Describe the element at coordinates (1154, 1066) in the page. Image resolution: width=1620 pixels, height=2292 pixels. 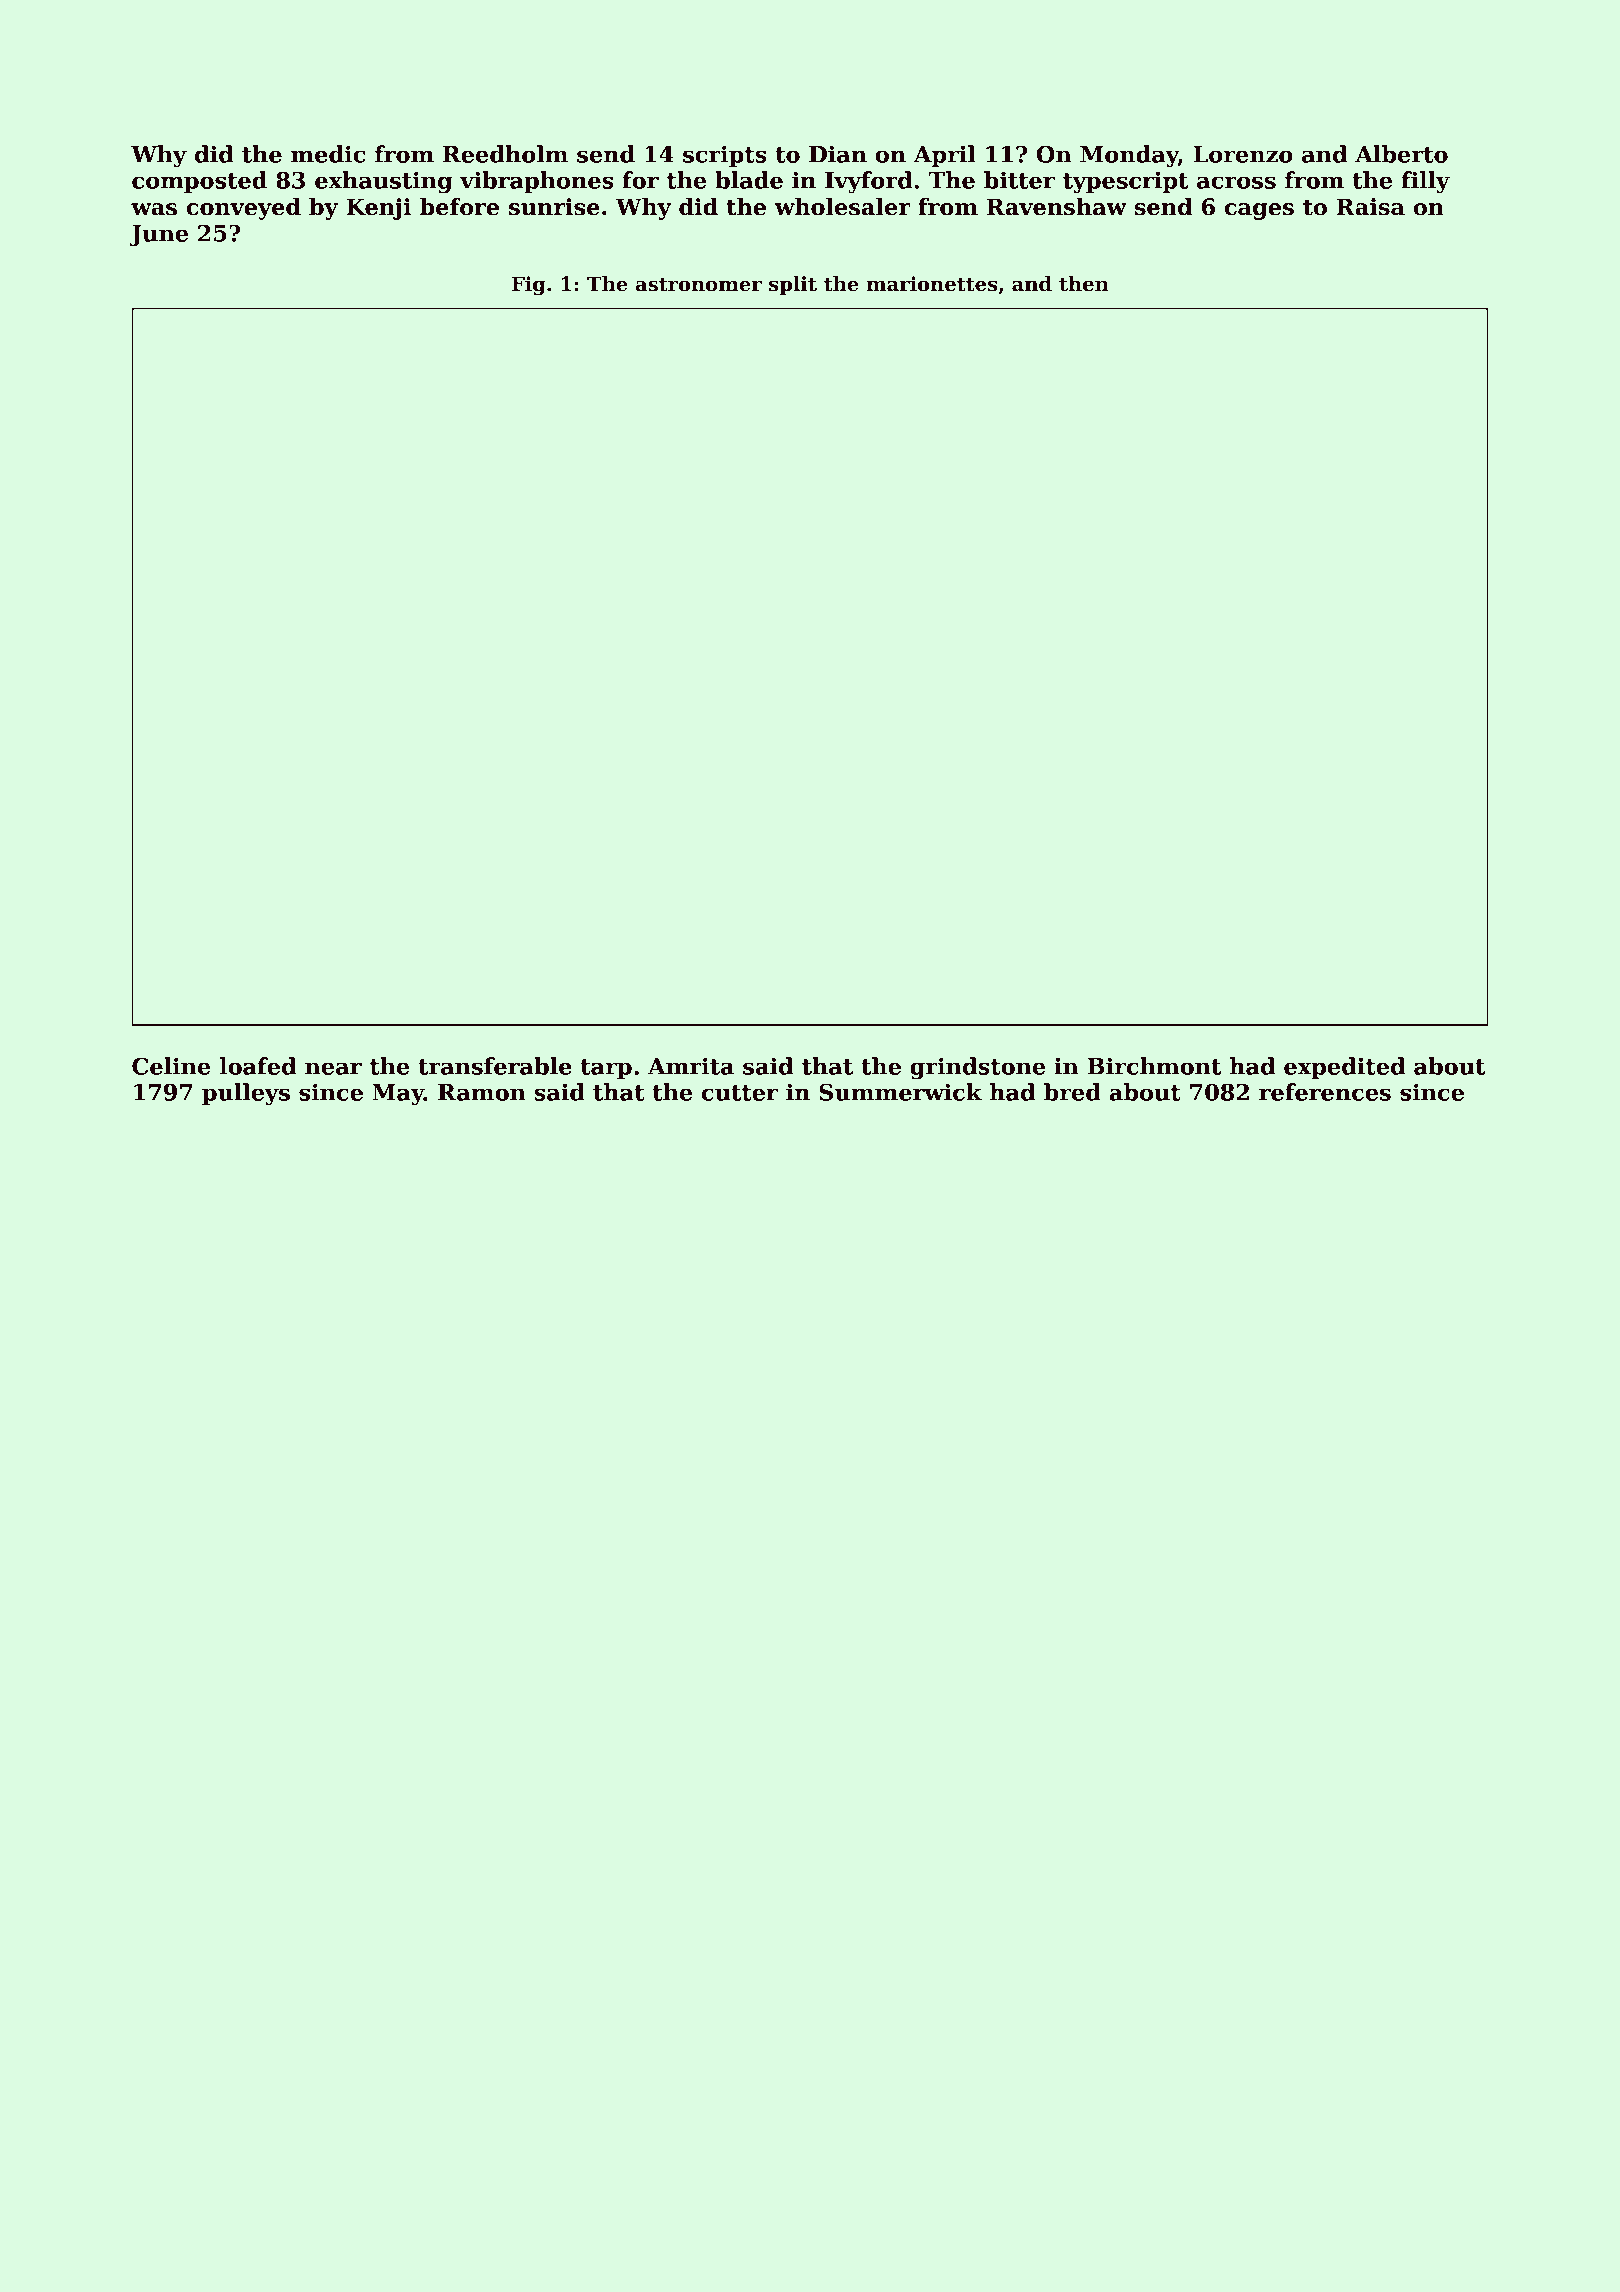
I see `Birchmont` at that location.
